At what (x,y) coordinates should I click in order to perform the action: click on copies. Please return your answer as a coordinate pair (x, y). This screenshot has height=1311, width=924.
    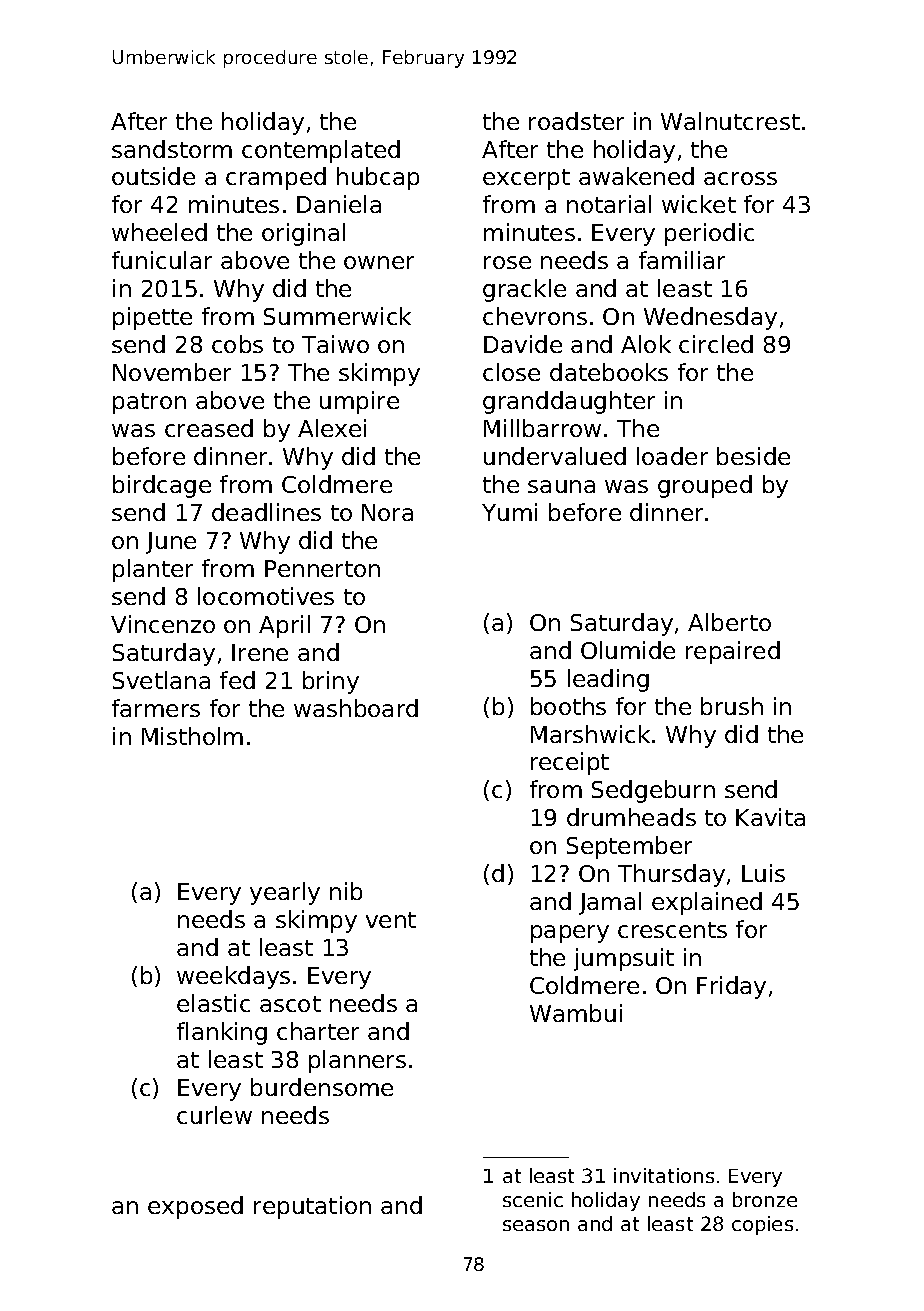
    Looking at the image, I should click on (762, 1225).
